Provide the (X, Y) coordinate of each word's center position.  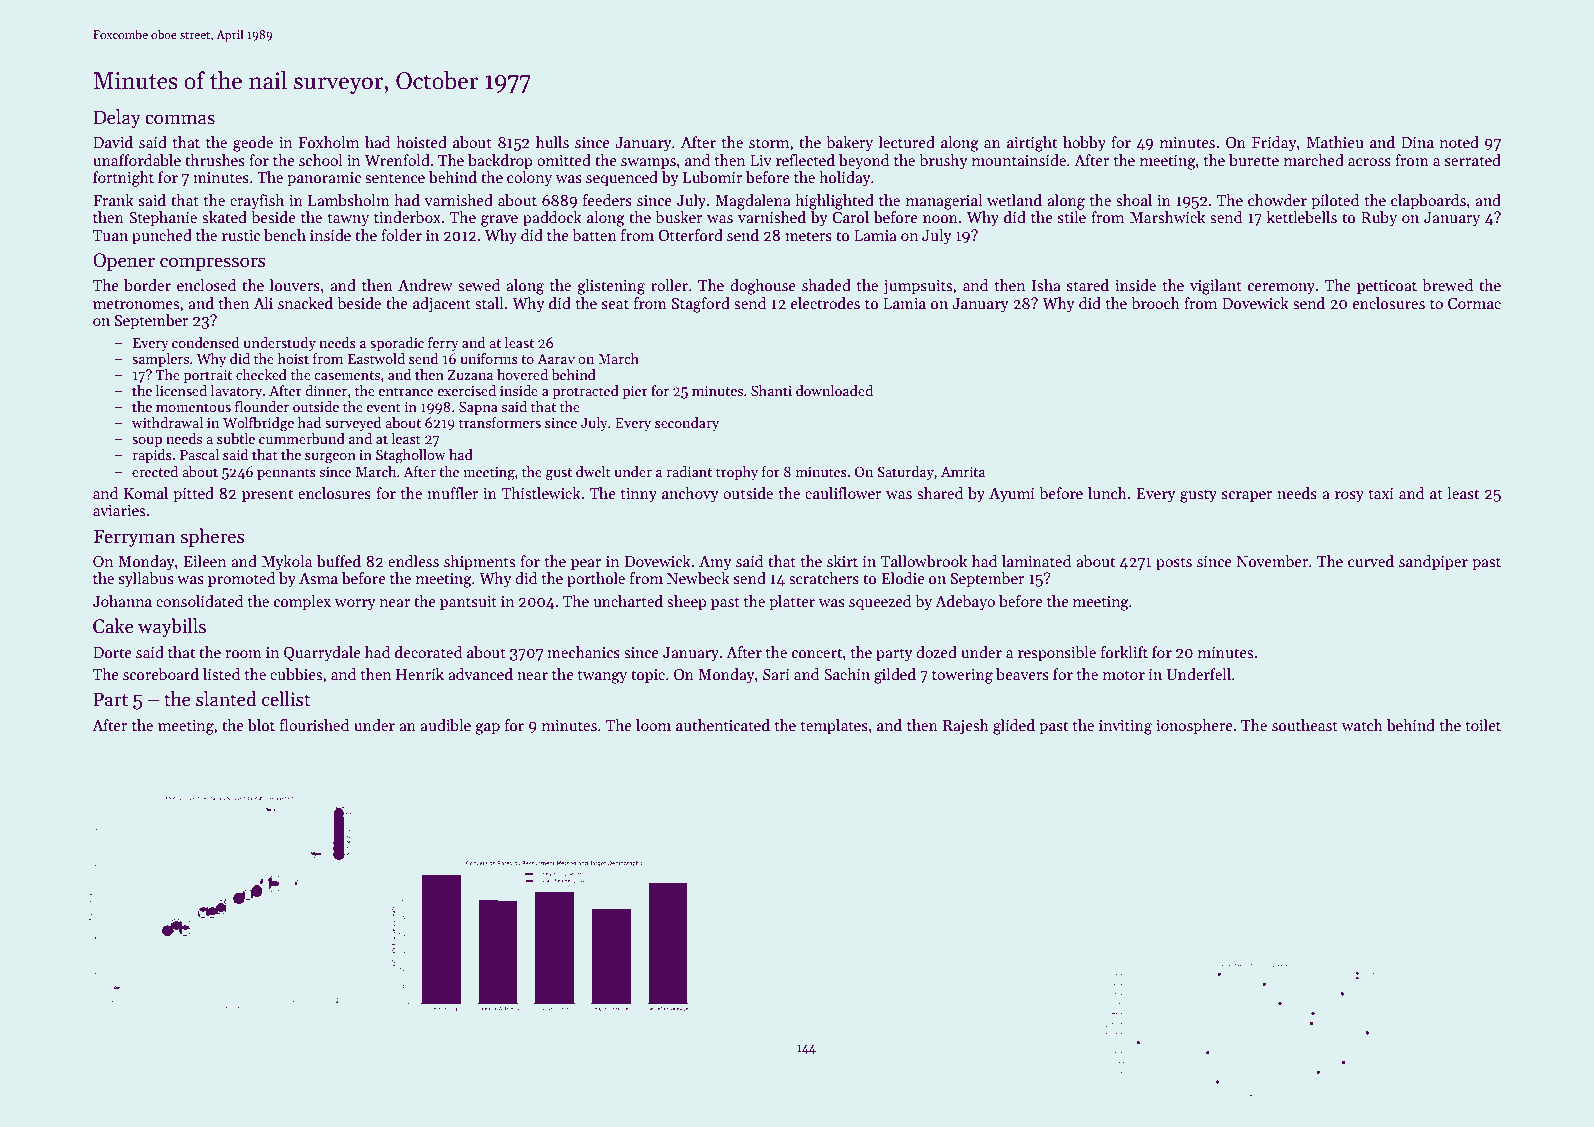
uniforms (489, 358)
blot (261, 725)
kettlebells (1302, 217)
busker (678, 217)
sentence (395, 178)
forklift (1124, 652)
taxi (1381, 493)
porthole (596, 579)
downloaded (834, 390)
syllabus (146, 579)
